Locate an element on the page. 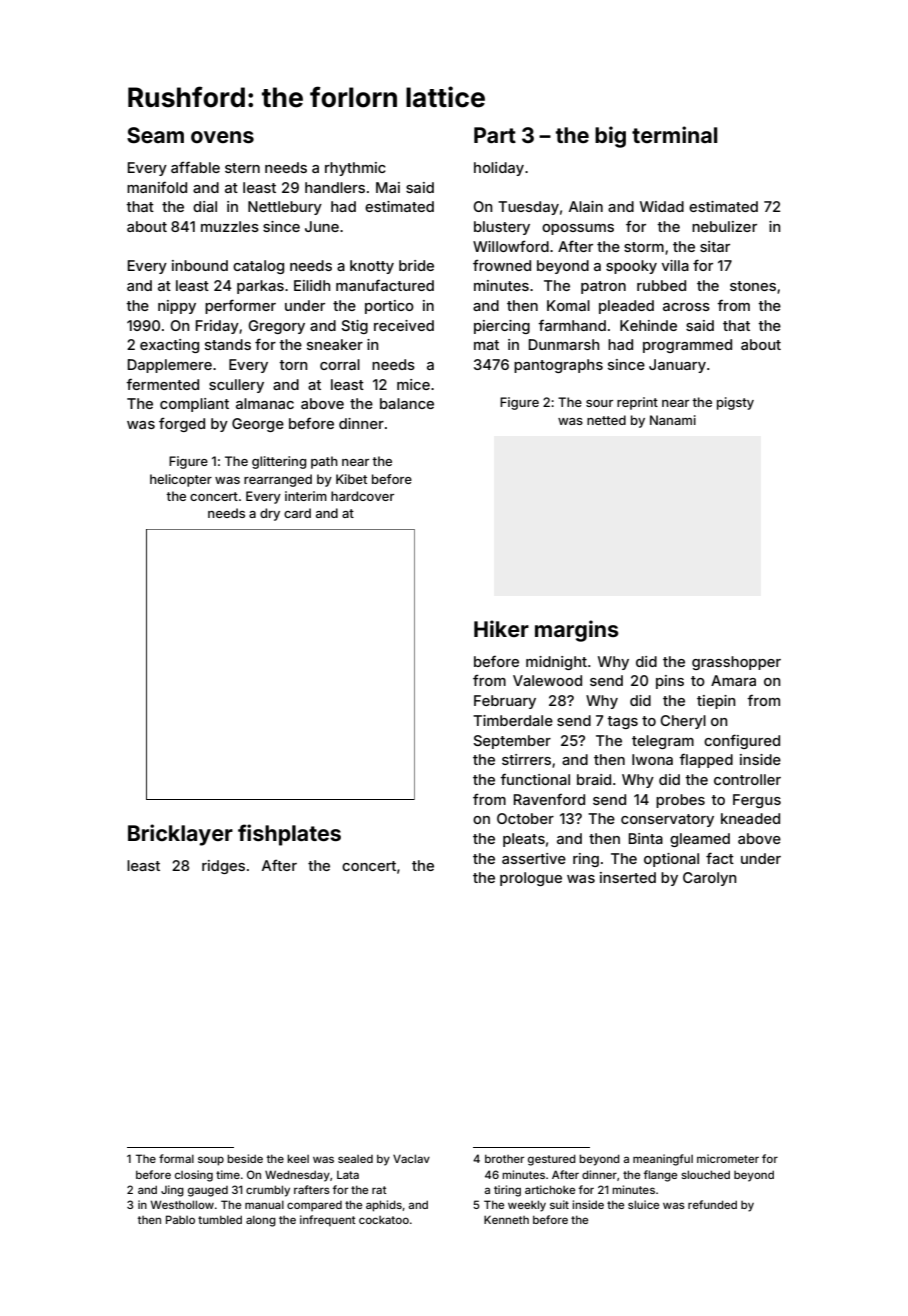  terminal is located at coordinates (674, 134).
